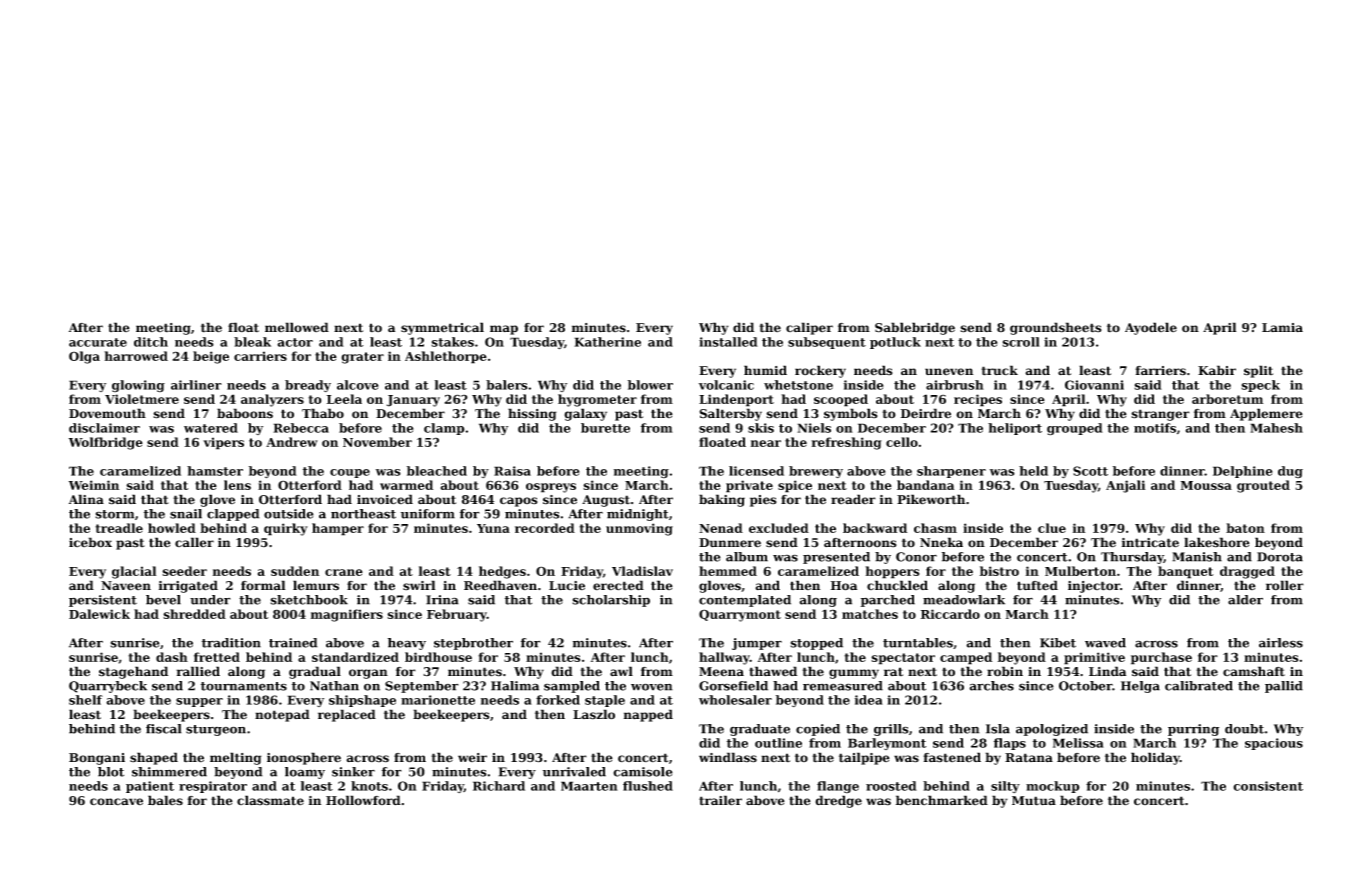  I want to click on sampled, so click(572, 687).
